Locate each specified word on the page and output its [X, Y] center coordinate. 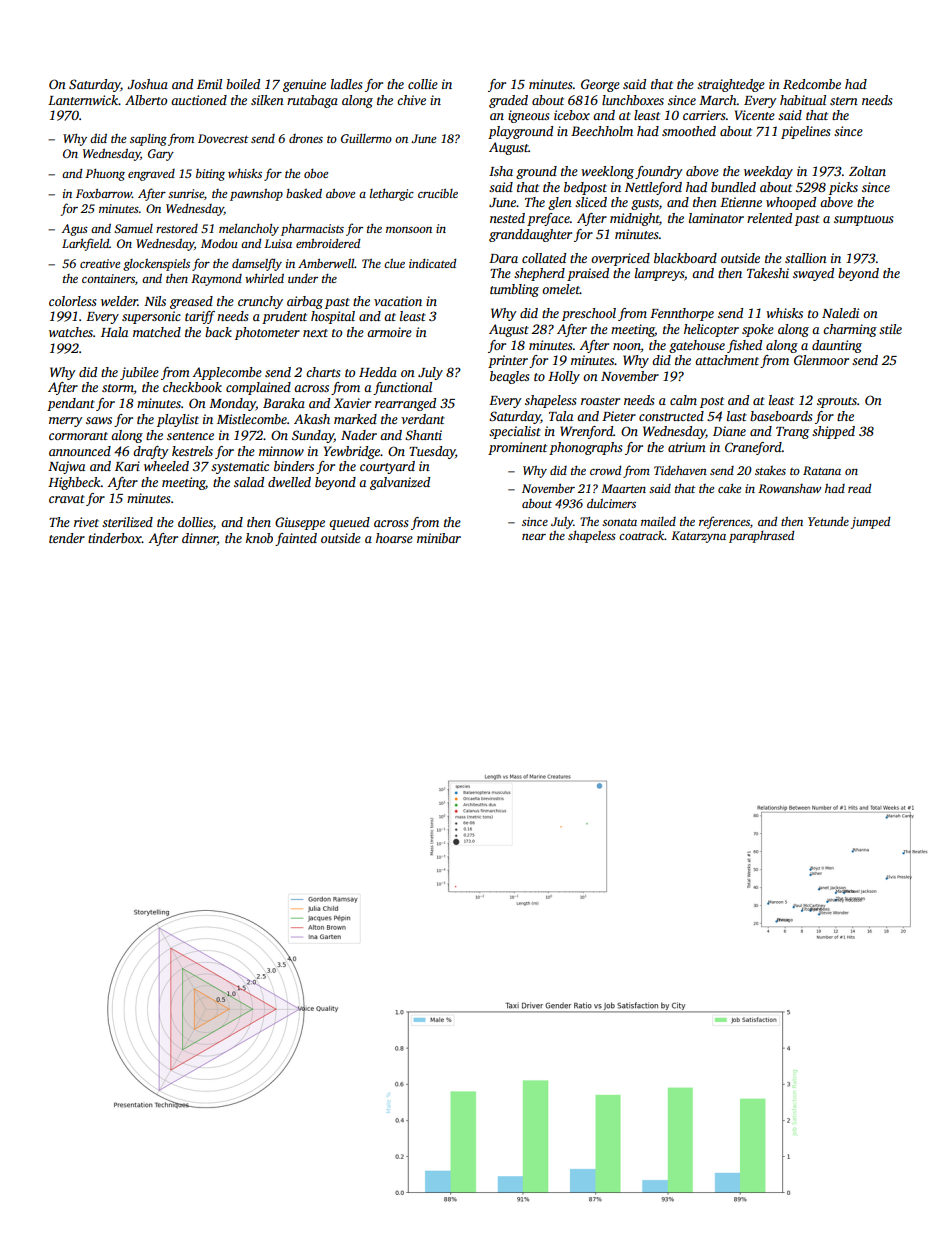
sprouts [837, 402]
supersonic [151, 317]
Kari [127, 466]
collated [544, 258]
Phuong [105, 175]
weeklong [607, 172]
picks [843, 188]
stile [890, 329]
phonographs [585, 448]
